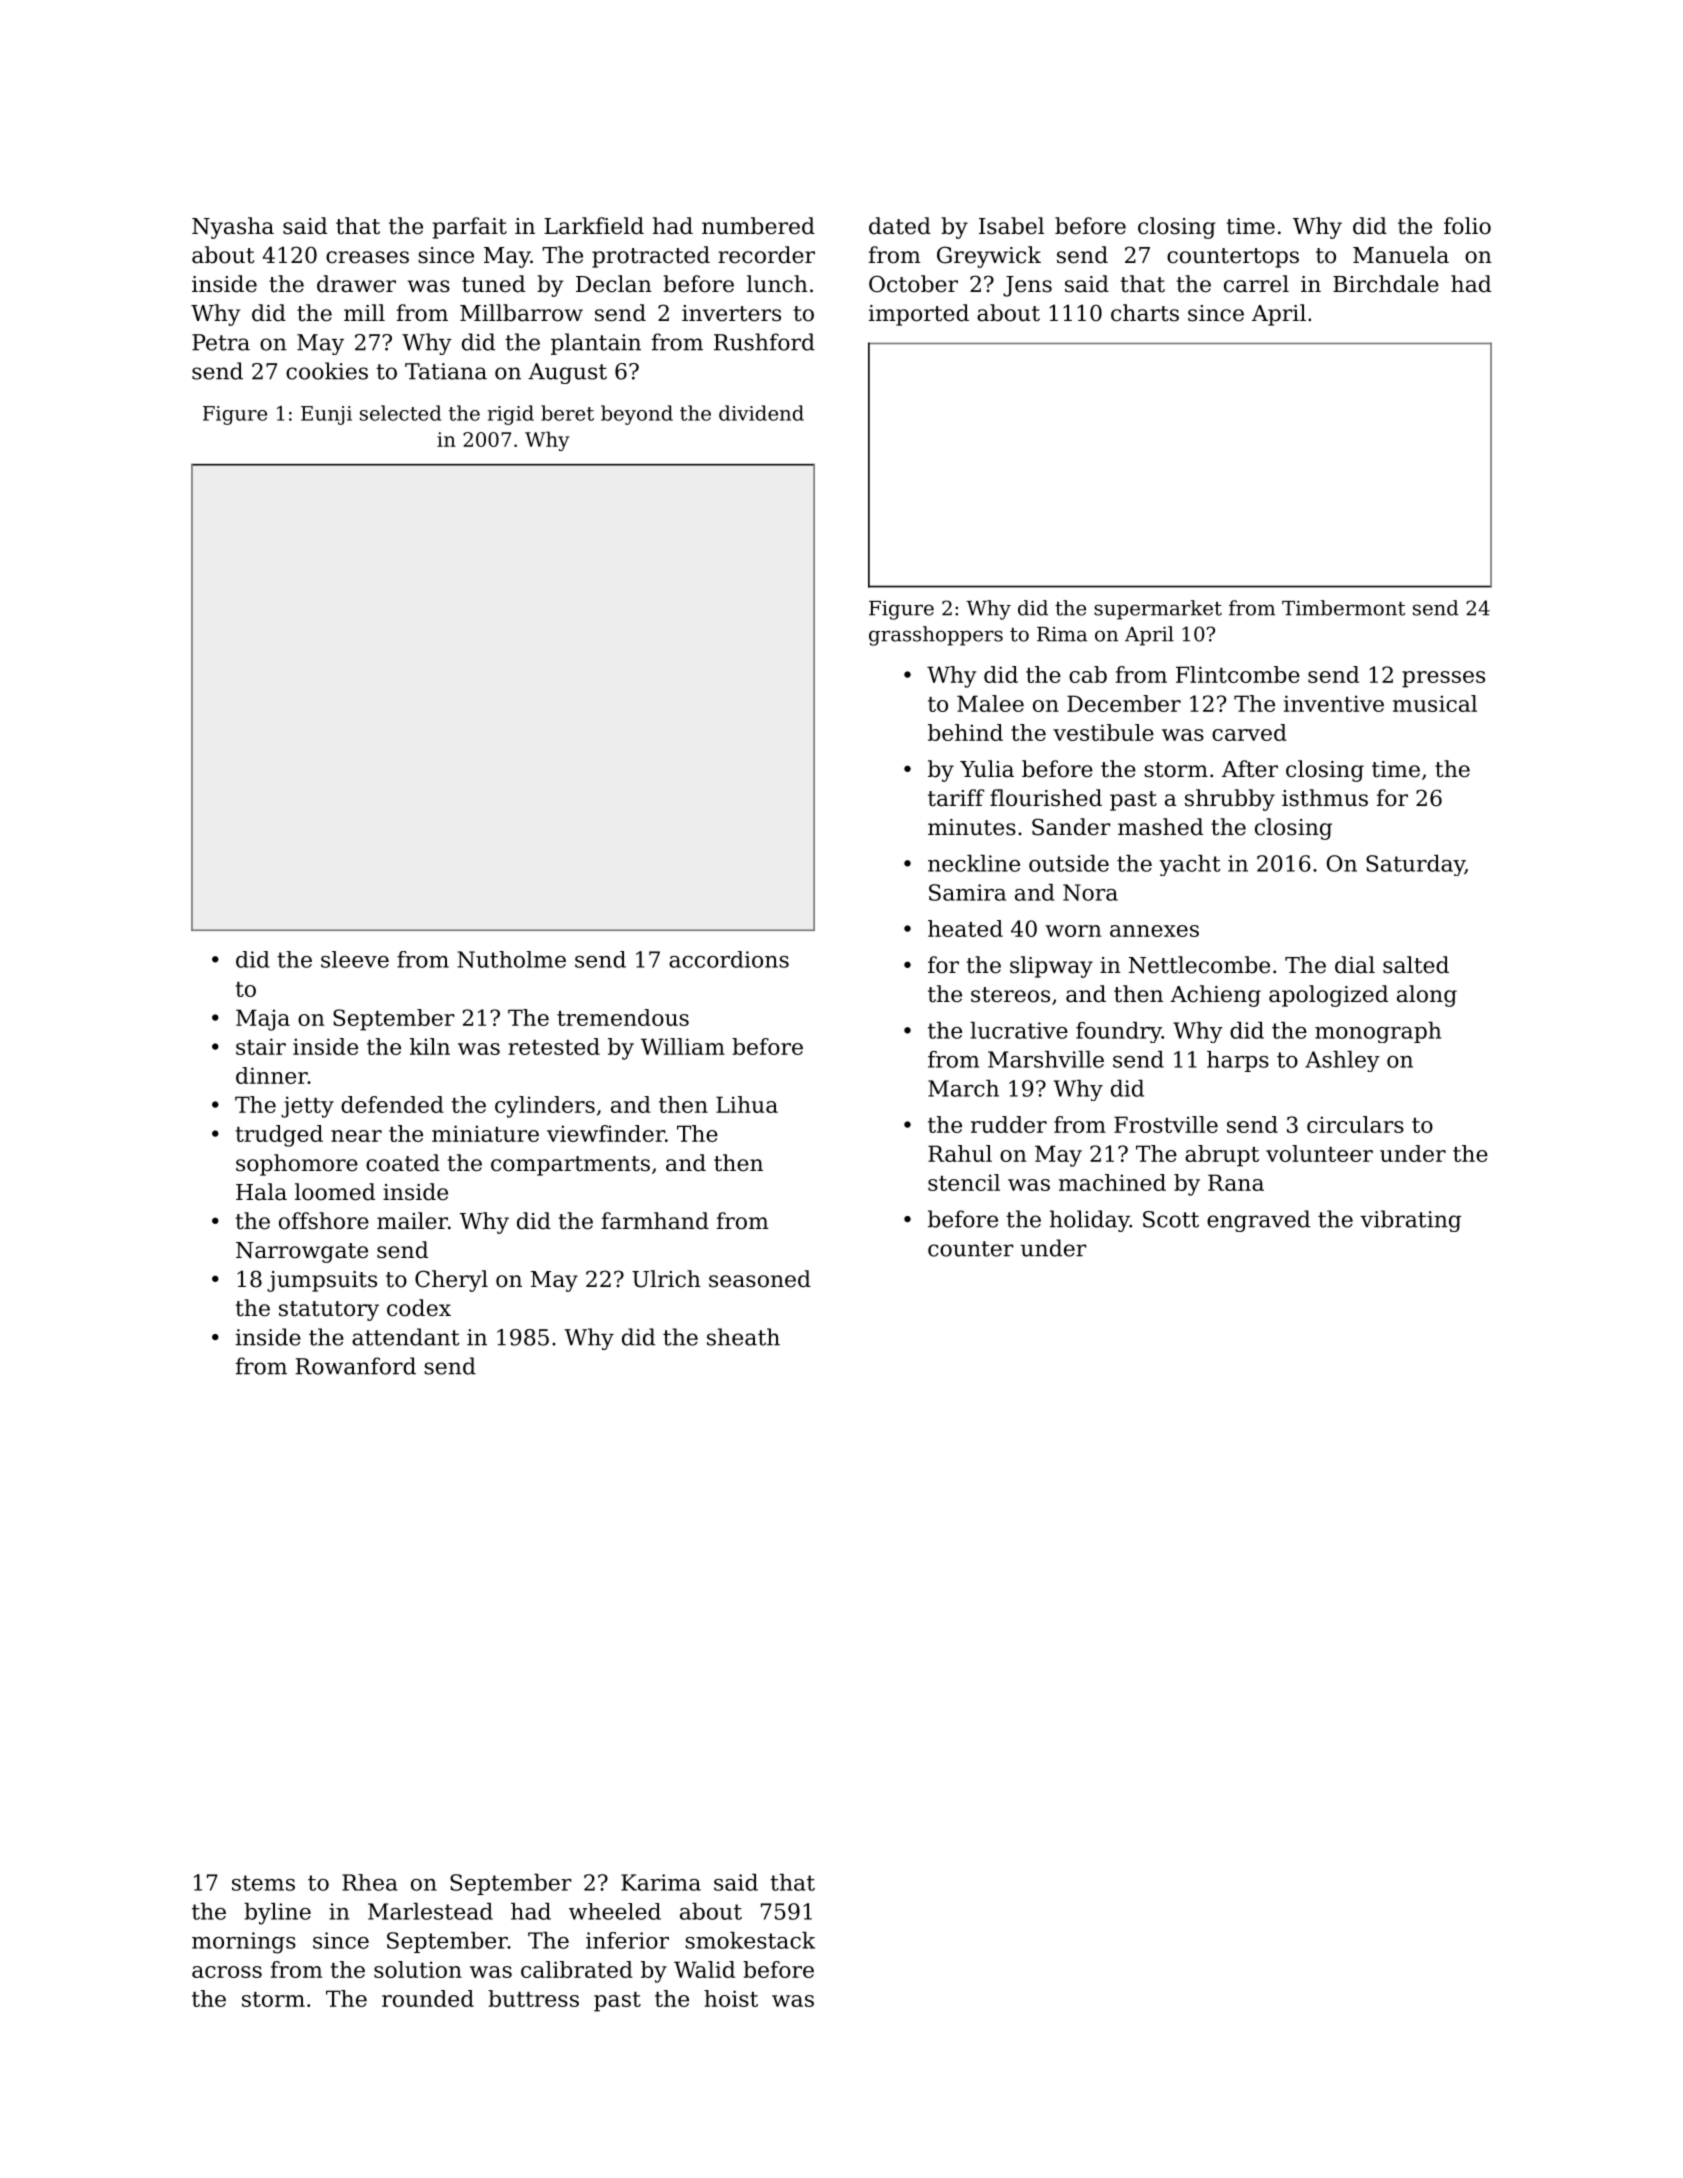 This page has height=2178, width=1683. What do you see at coordinates (764, 342) in the page?
I see `Rushford` at bounding box center [764, 342].
